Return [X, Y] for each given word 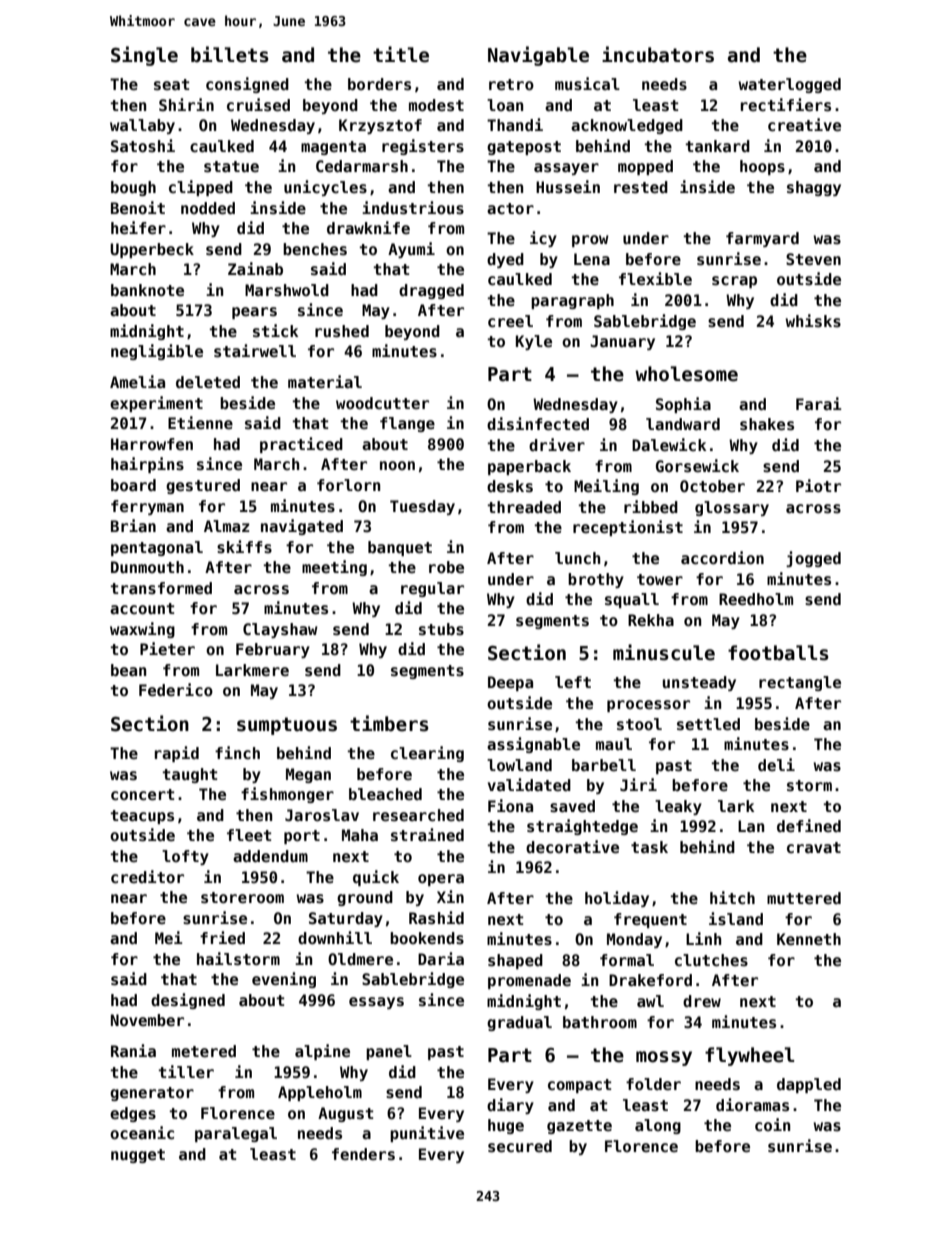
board [133, 485]
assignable [533, 745]
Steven [813, 259]
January [622, 342]
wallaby [142, 126]
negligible [157, 352]
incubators [658, 54]
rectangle [800, 683]
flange [407, 424]
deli [776, 764]
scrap [734, 282]
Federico [176, 690]
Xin [450, 896]
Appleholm [320, 1093]
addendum [270, 856]
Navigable [538, 56]
